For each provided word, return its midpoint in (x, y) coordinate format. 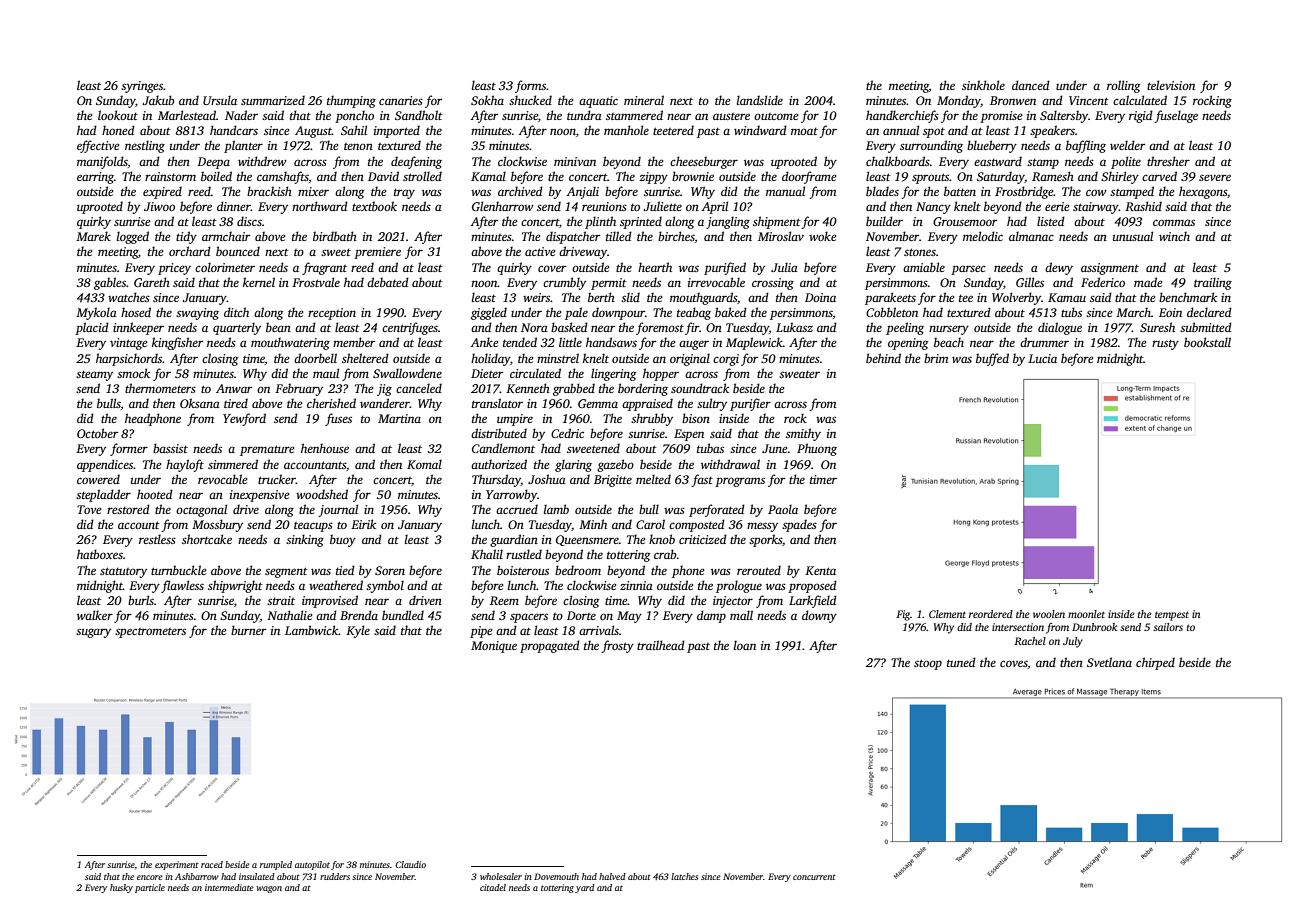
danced (1031, 85)
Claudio (410, 864)
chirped (1155, 663)
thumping (351, 101)
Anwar (234, 388)
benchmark (1188, 297)
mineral (644, 100)
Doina (820, 297)
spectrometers (150, 633)
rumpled (276, 865)
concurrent (814, 877)
